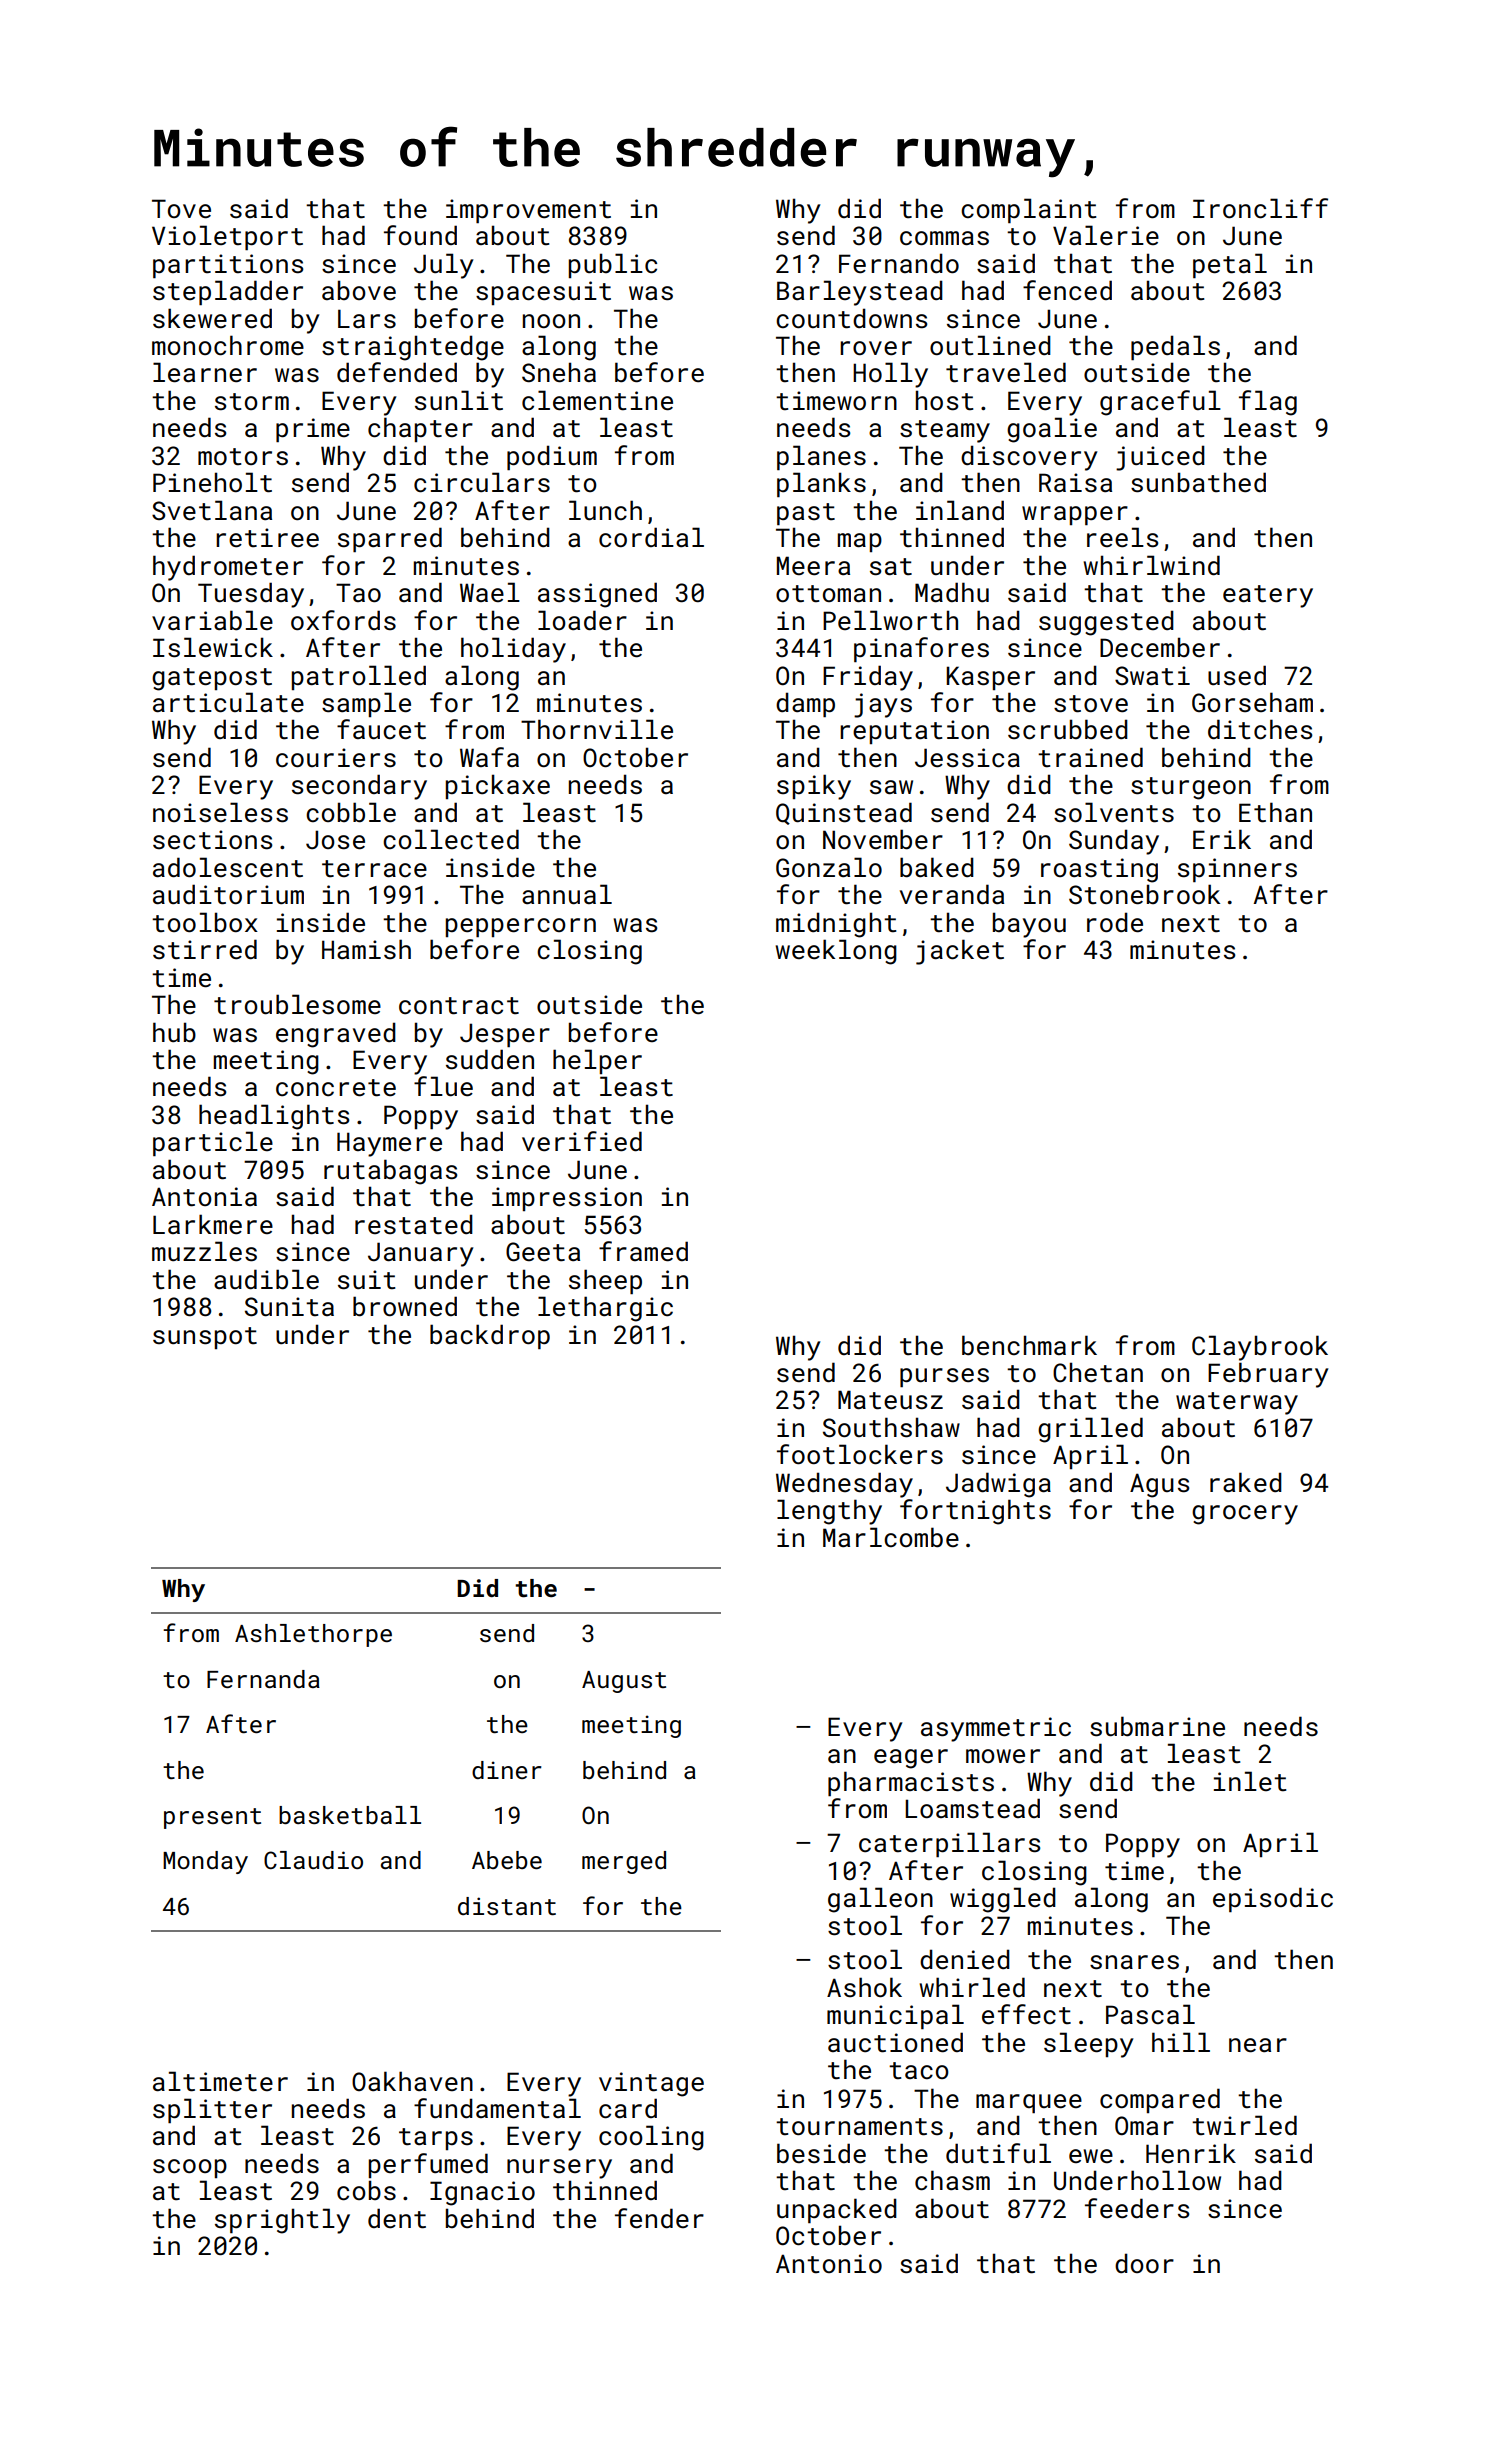 This screenshot has height=2464, width=1496. What do you see at coordinates (205, 1338) in the screenshot?
I see `sunspot` at bounding box center [205, 1338].
